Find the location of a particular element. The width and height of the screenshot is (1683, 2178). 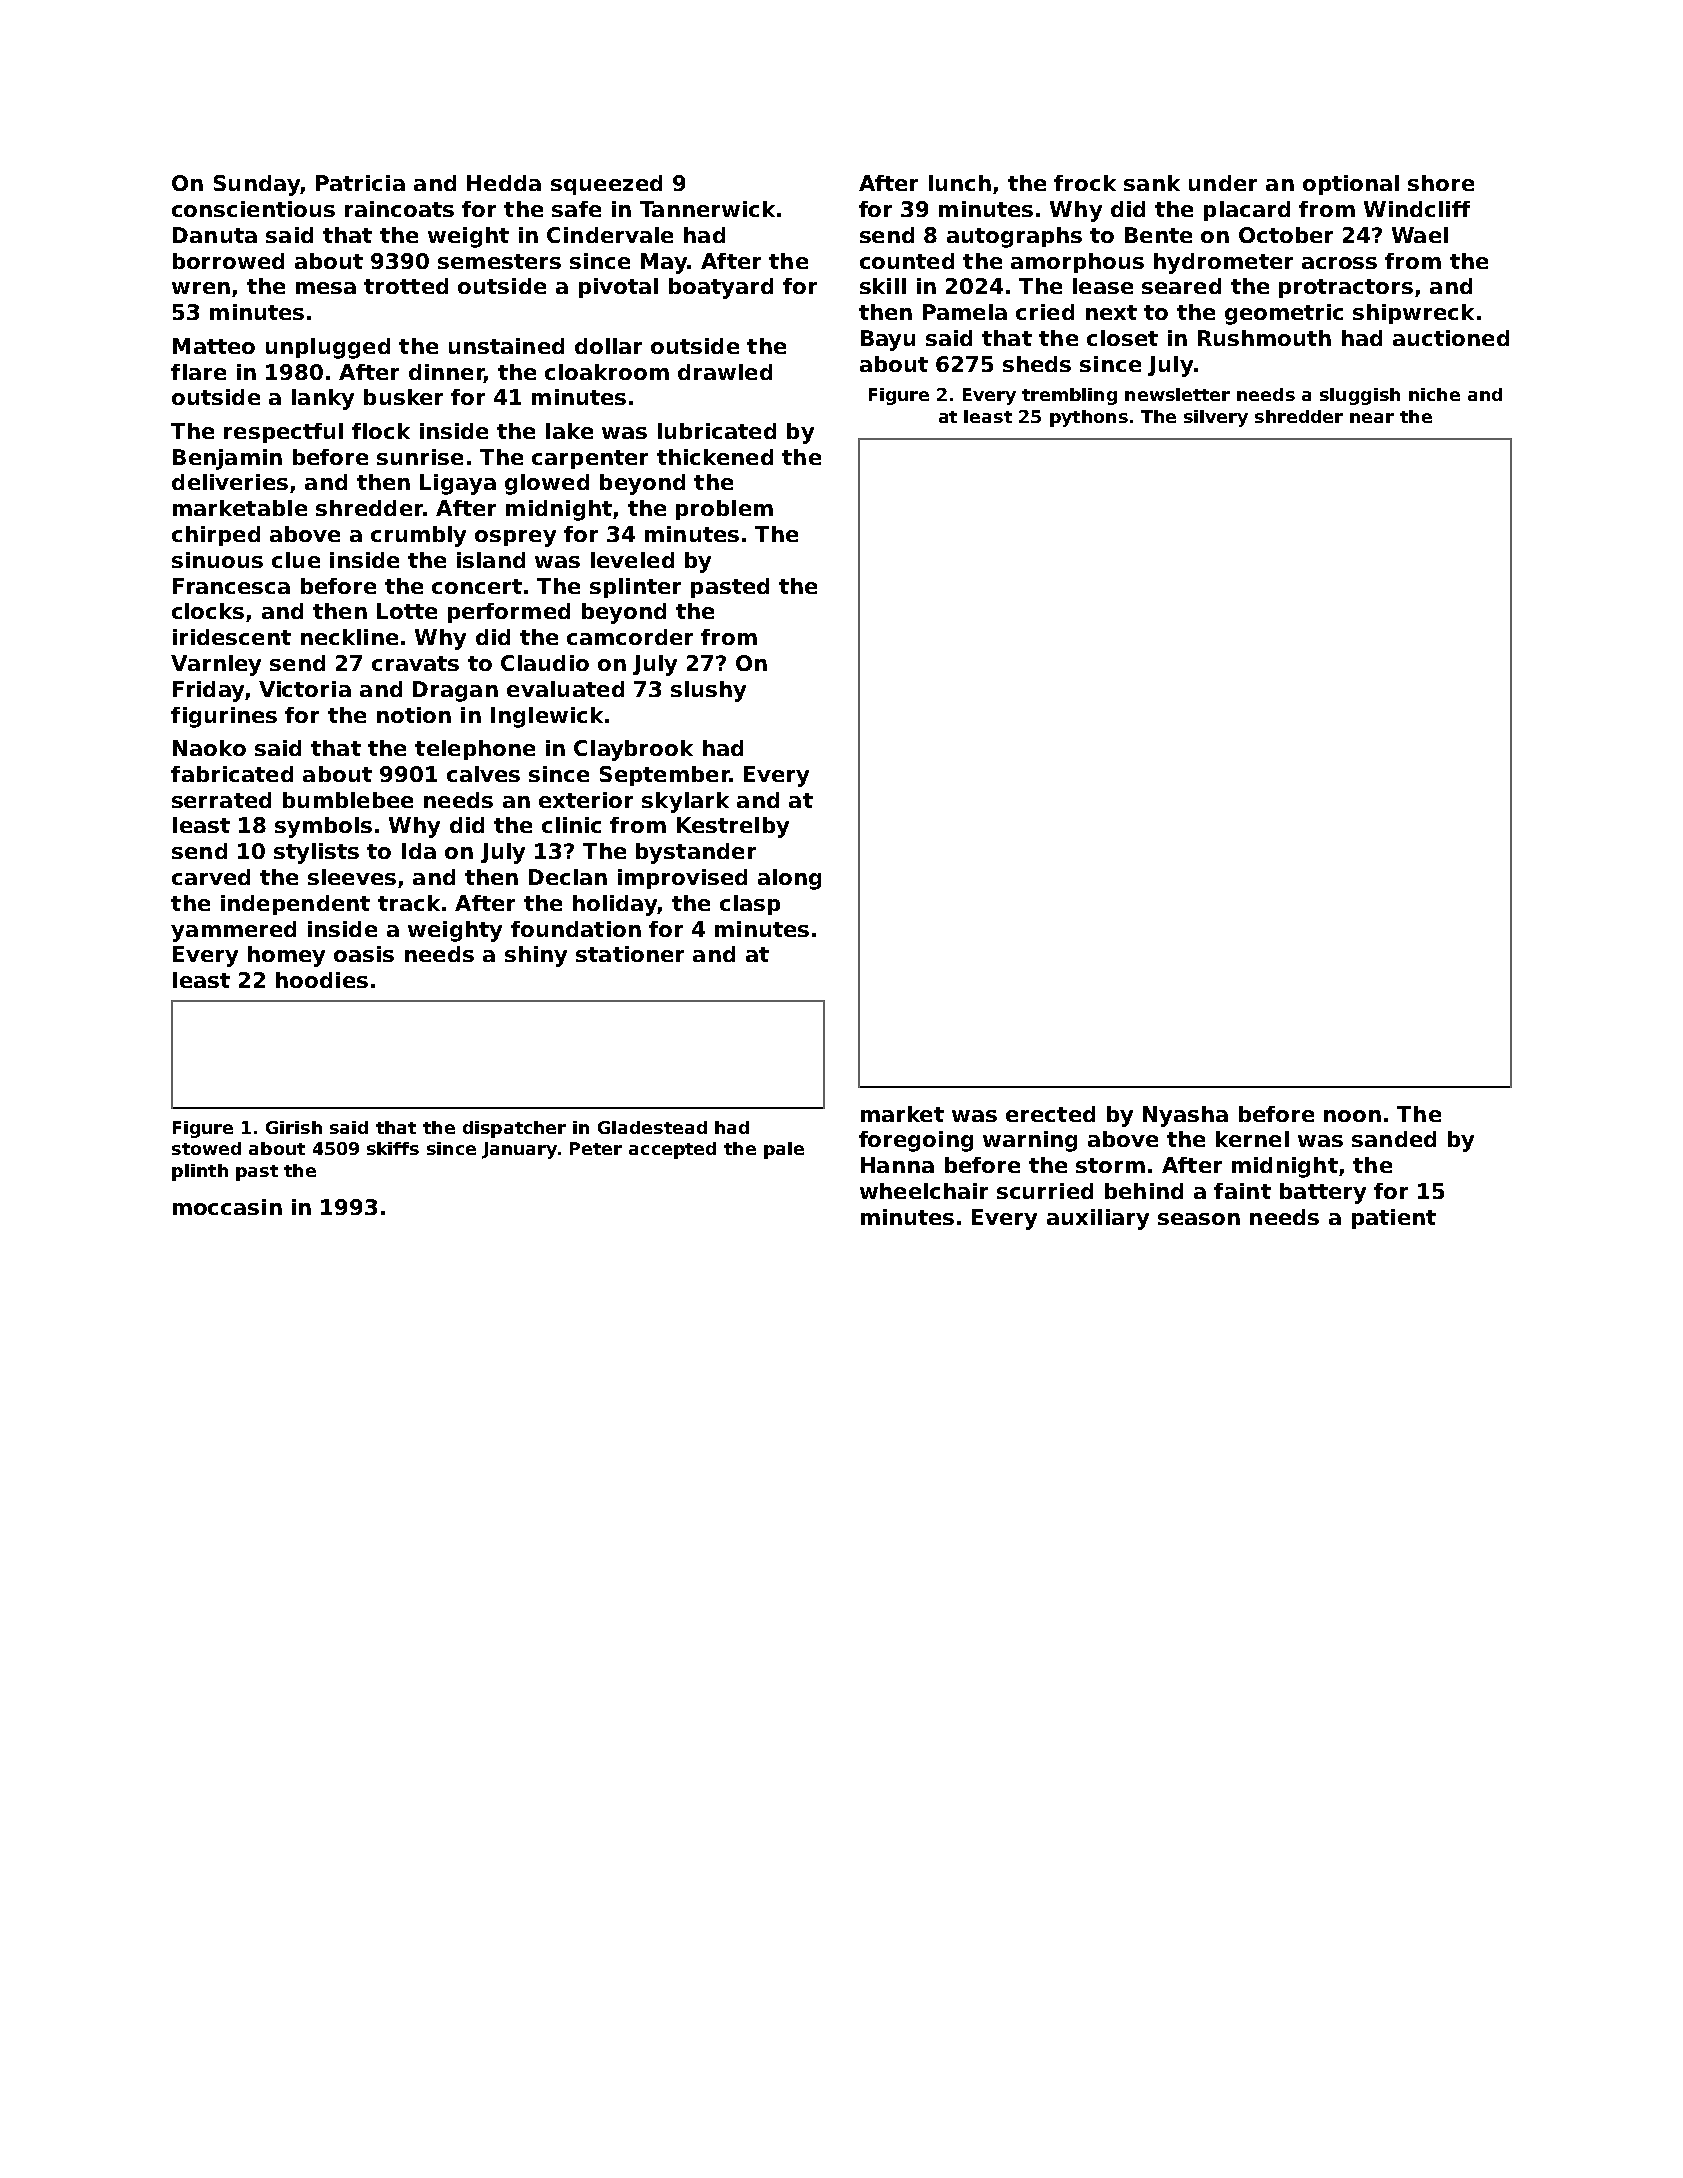

under is located at coordinates (1223, 183).
